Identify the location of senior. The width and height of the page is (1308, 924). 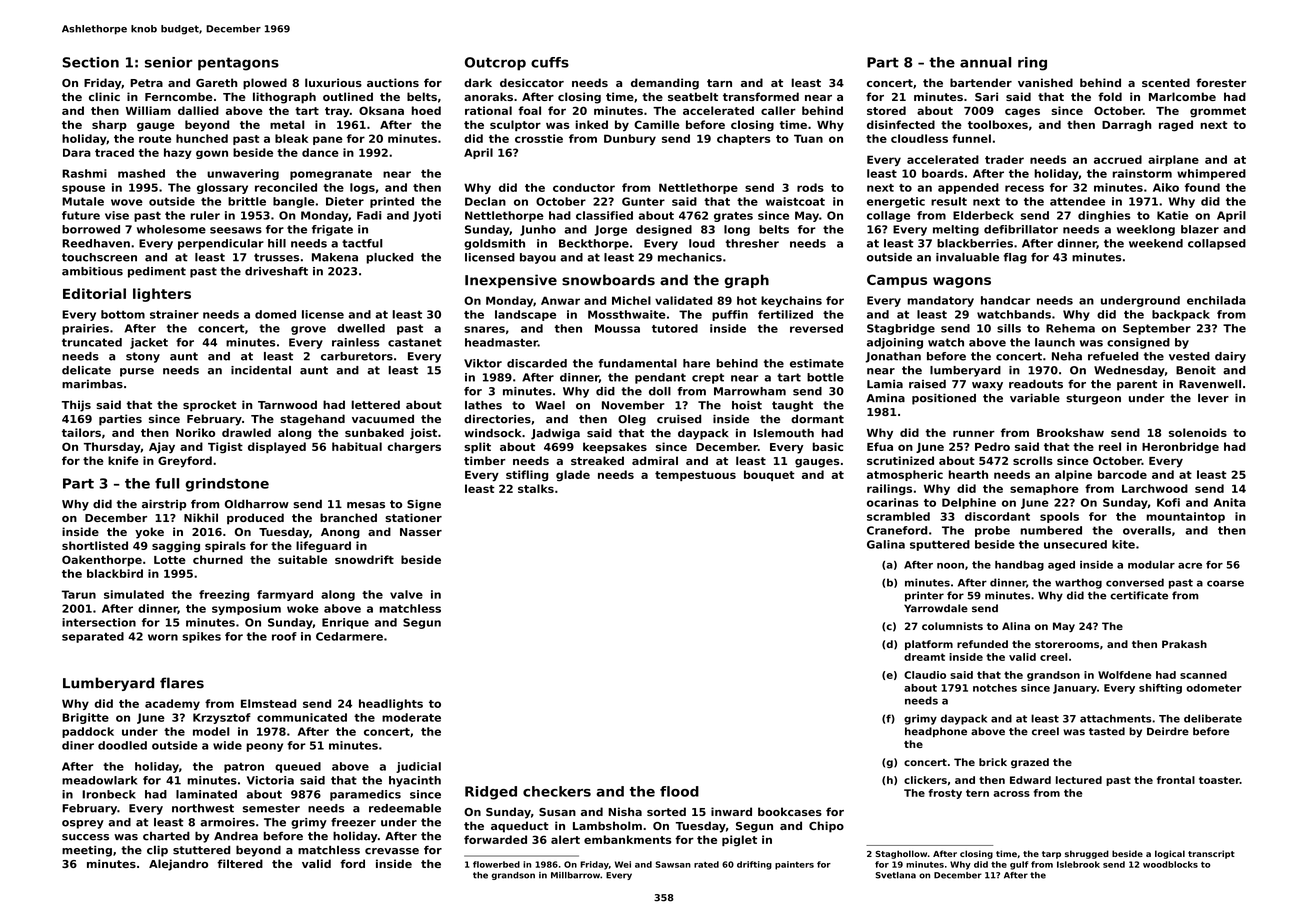
(169, 62).
